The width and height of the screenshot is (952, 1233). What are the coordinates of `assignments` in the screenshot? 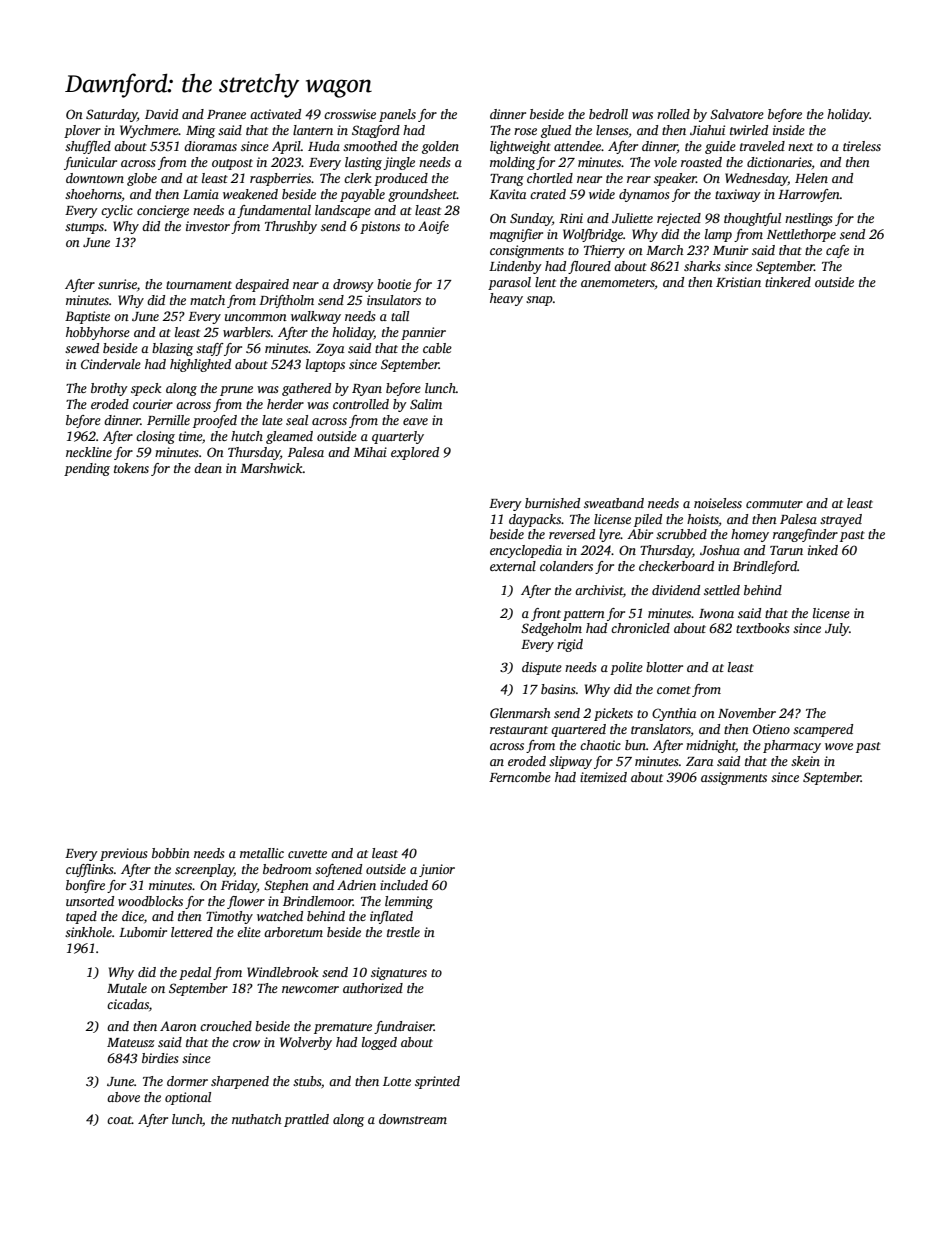 It's located at (734, 778).
